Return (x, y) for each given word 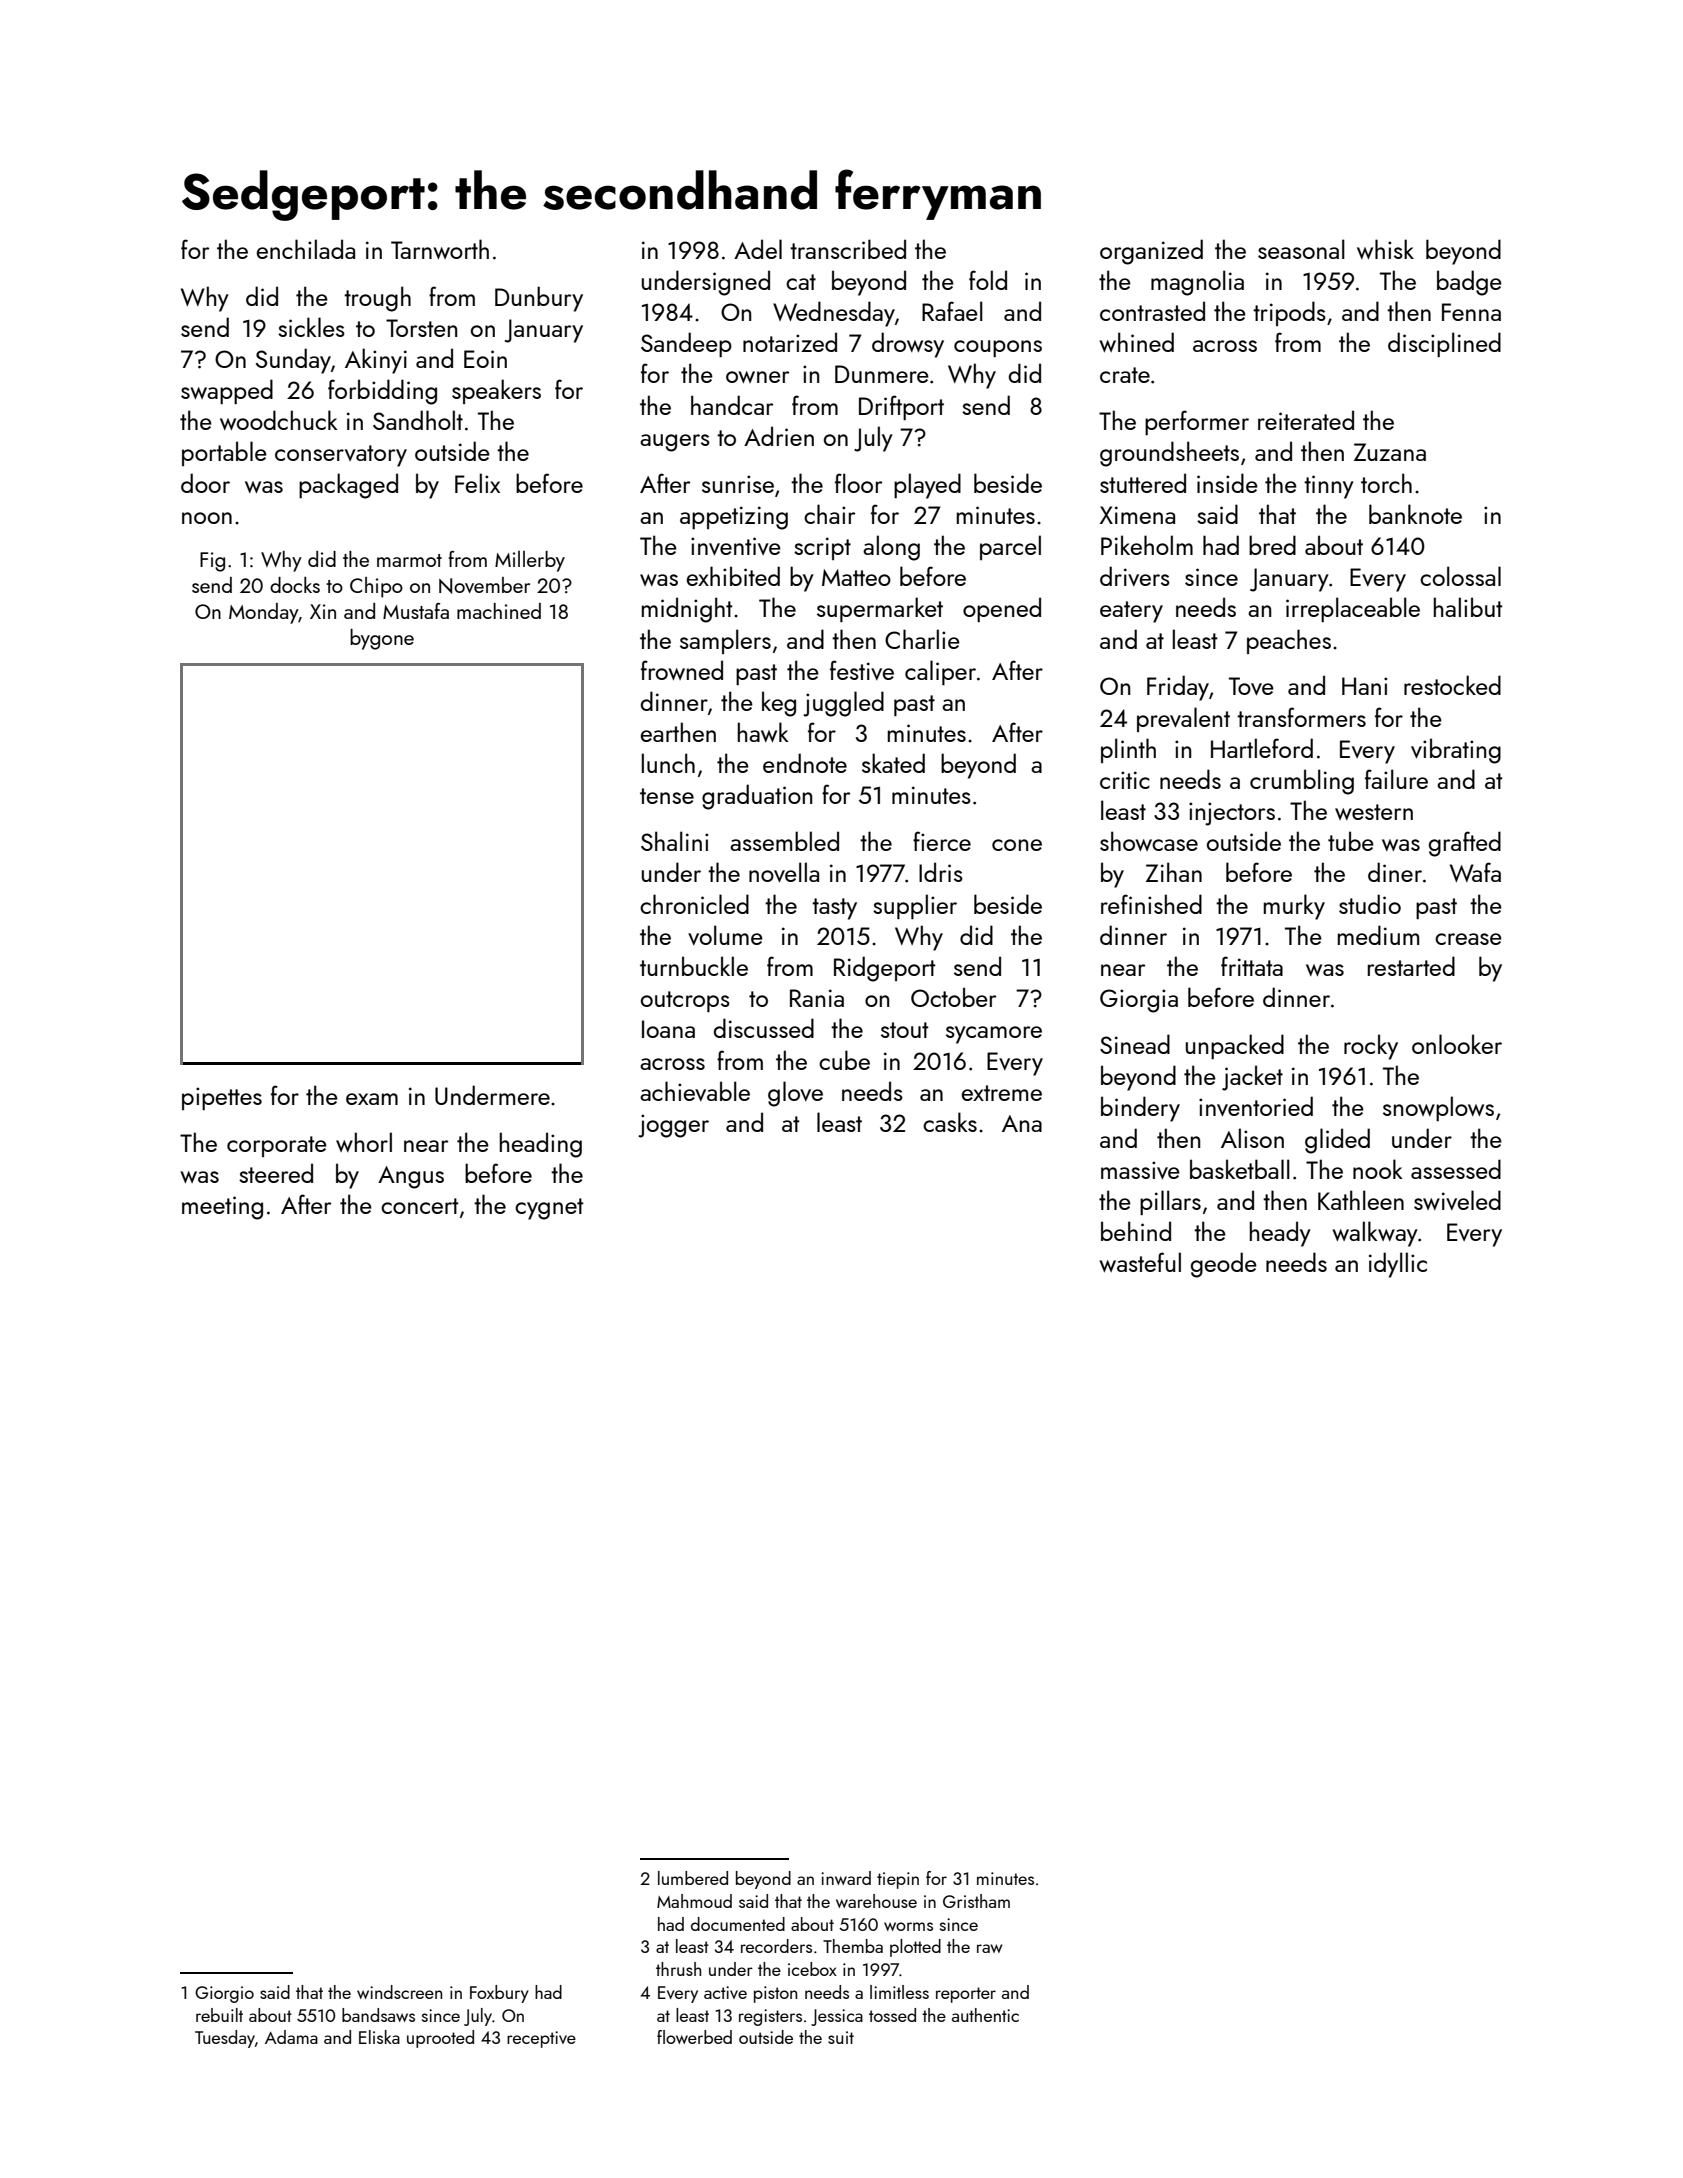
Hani (1364, 686)
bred (1272, 545)
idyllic (1398, 1265)
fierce (942, 841)
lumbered (693, 1878)
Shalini (674, 841)
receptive (541, 2039)
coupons (998, 348)
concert (419, 1206)
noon (207, 518)
